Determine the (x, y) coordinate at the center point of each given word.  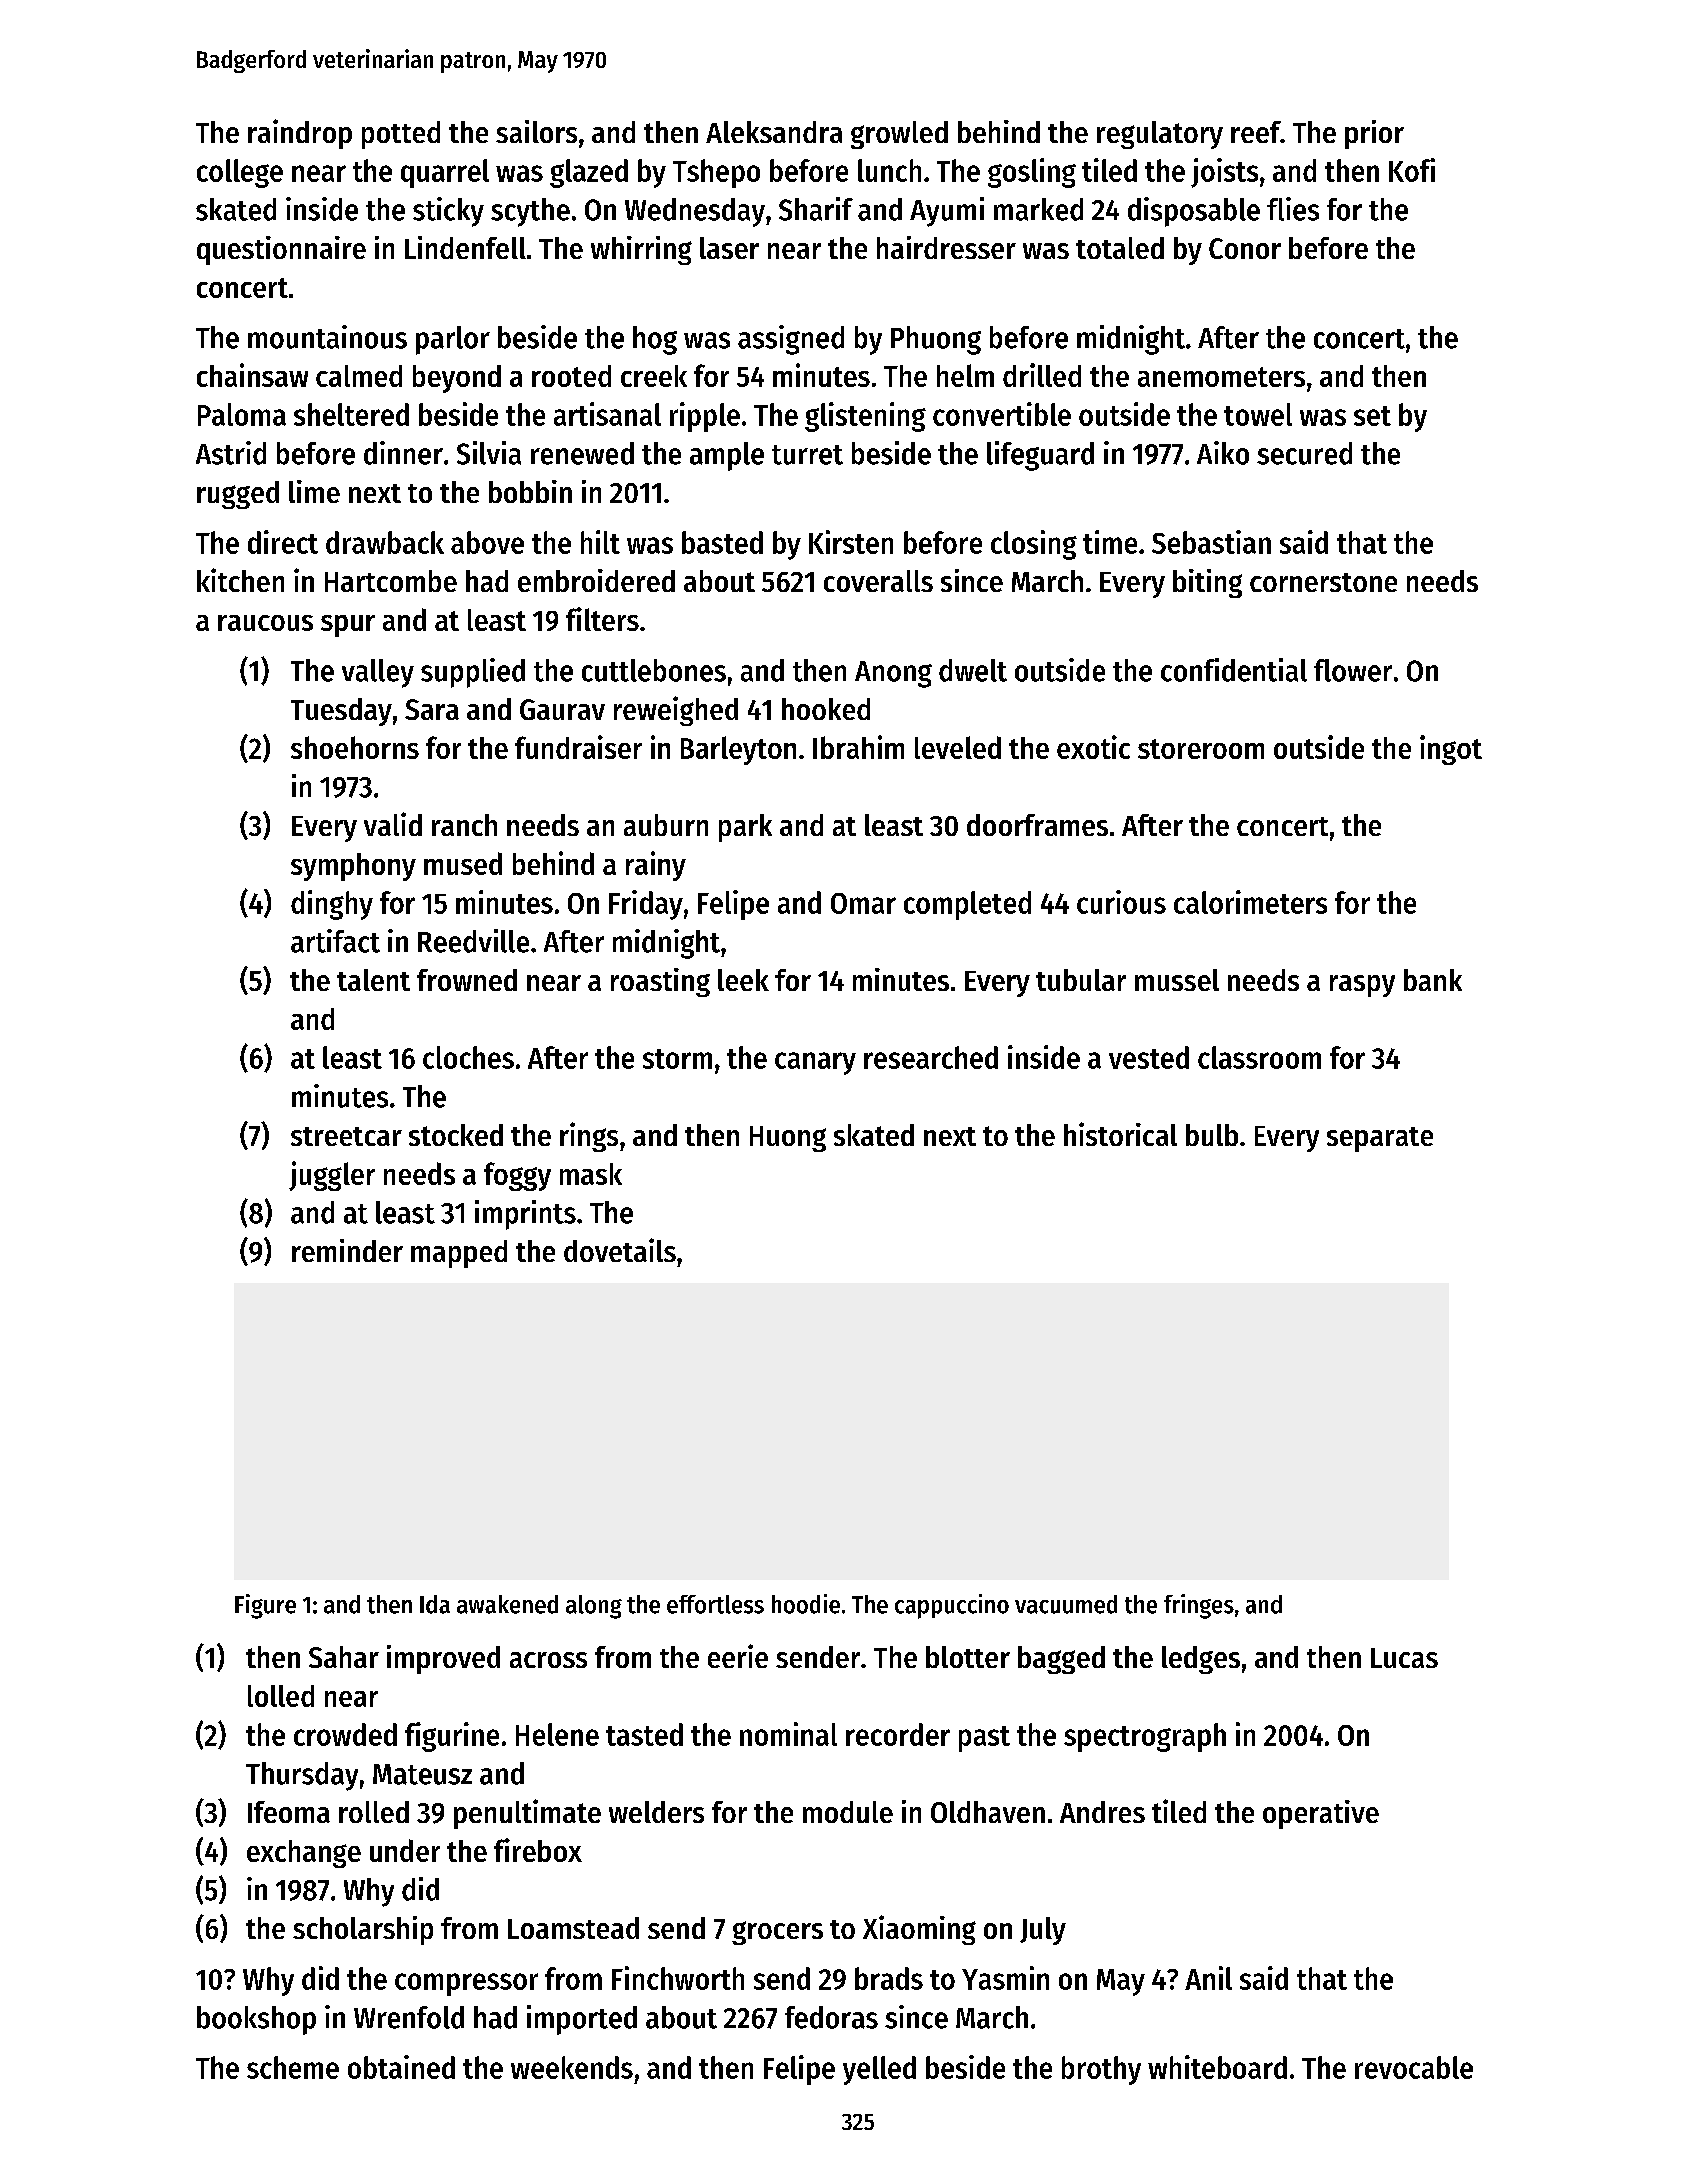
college (240, 173)
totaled (1120, 248)
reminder (347, 1250)
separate (1380, 1139)
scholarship (363, 1930)
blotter (968, 1657)
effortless (715, 1604)
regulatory (1160, 135)
